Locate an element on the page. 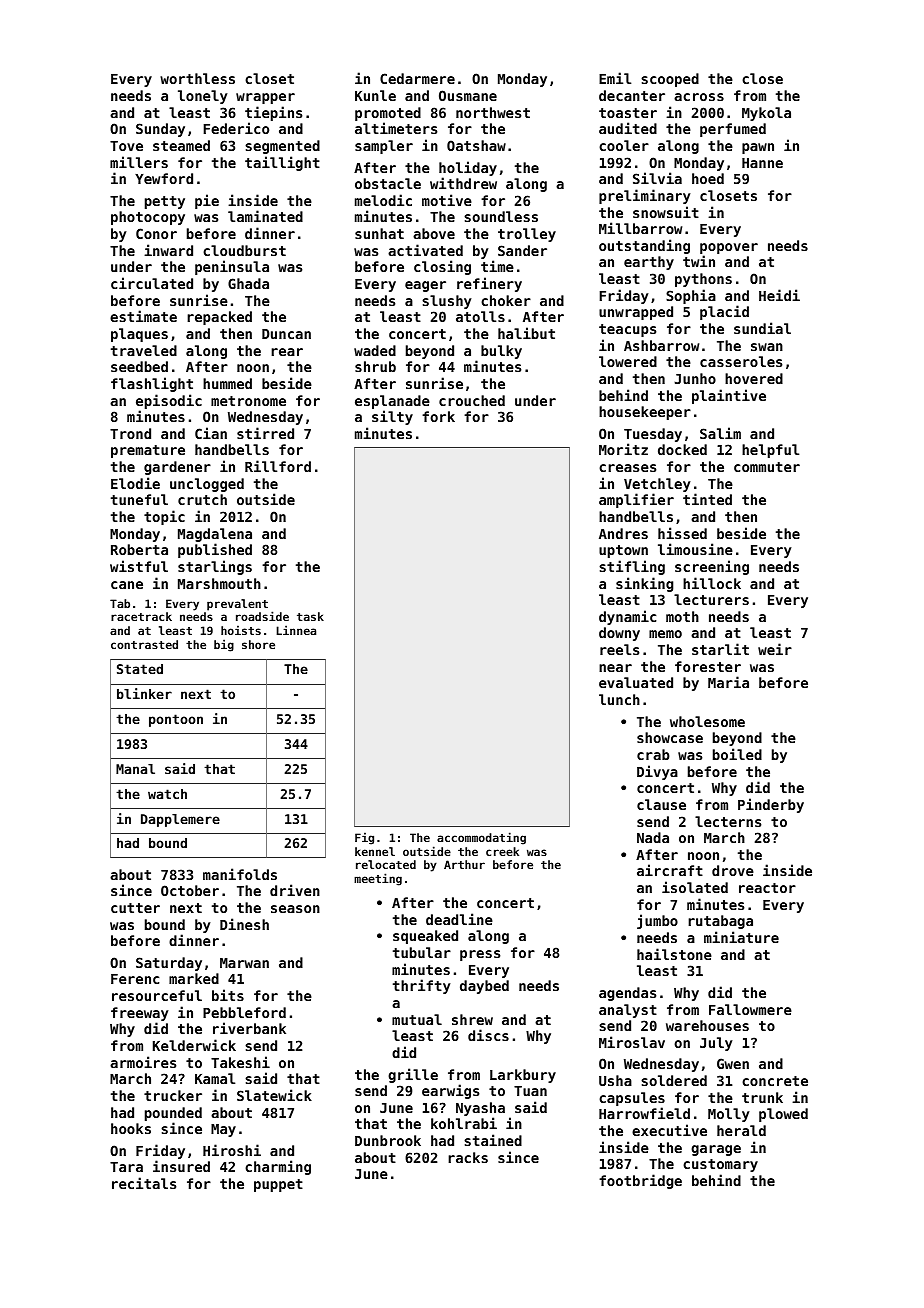 Image resolution: width=924 pixels, height=1308 pixels. season is located at coordinates (295, 909).
